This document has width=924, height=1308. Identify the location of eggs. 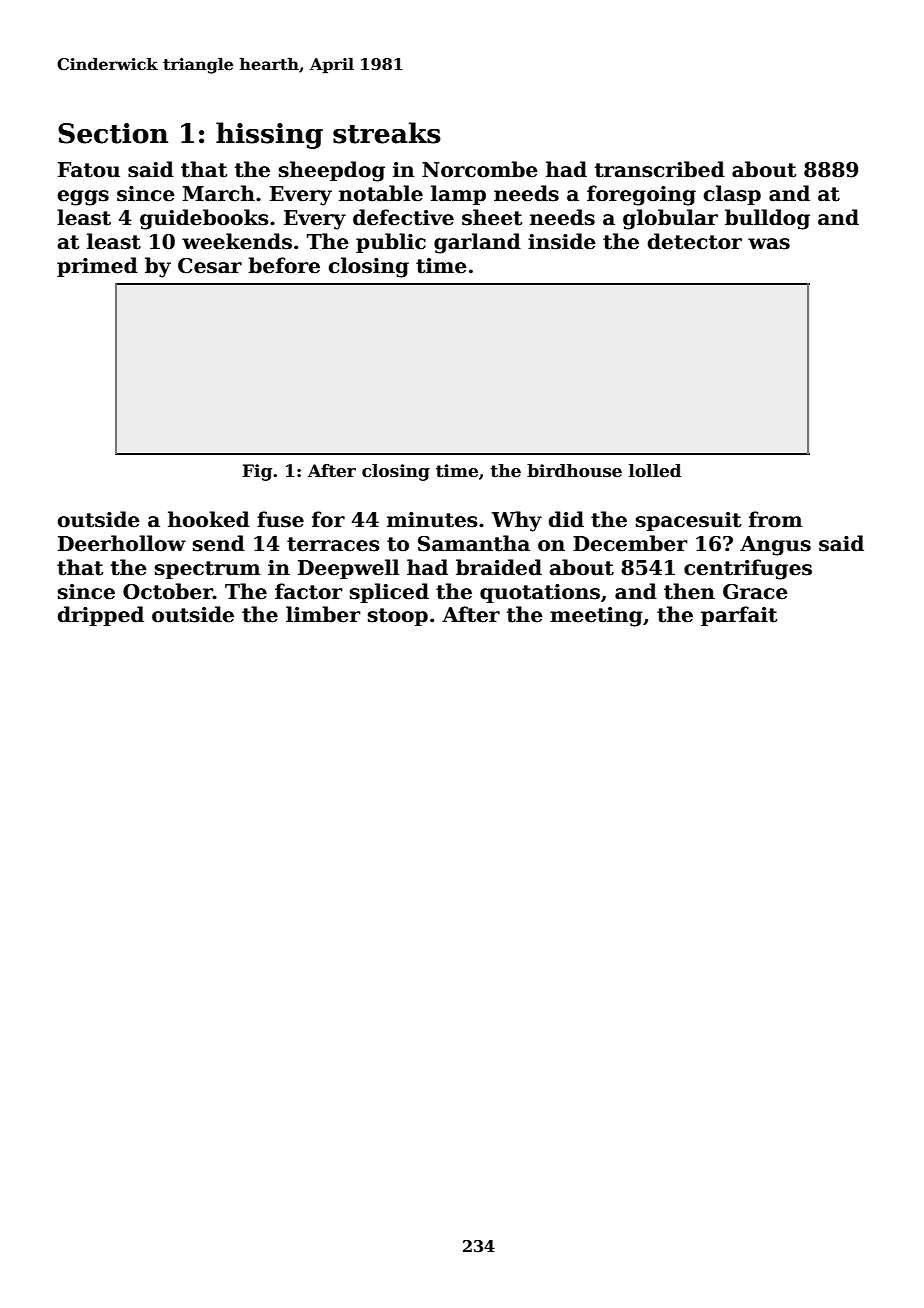
(83, 198).
